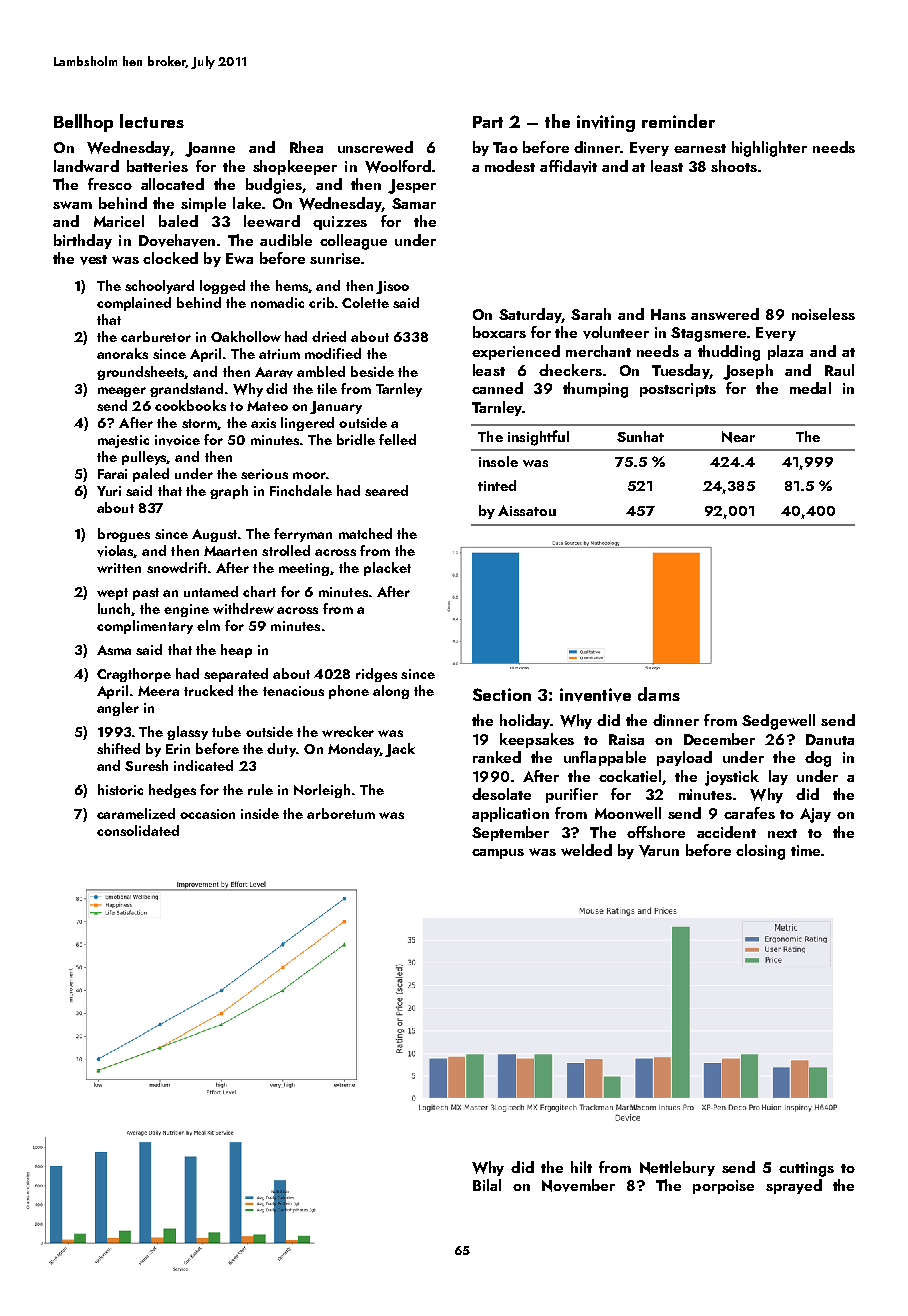 The height and width of the screenshot is (1316, 908). What do you see at coordinates (510, 166) in the screenshot?
I see `modest` at bounding box center [510, 166].
